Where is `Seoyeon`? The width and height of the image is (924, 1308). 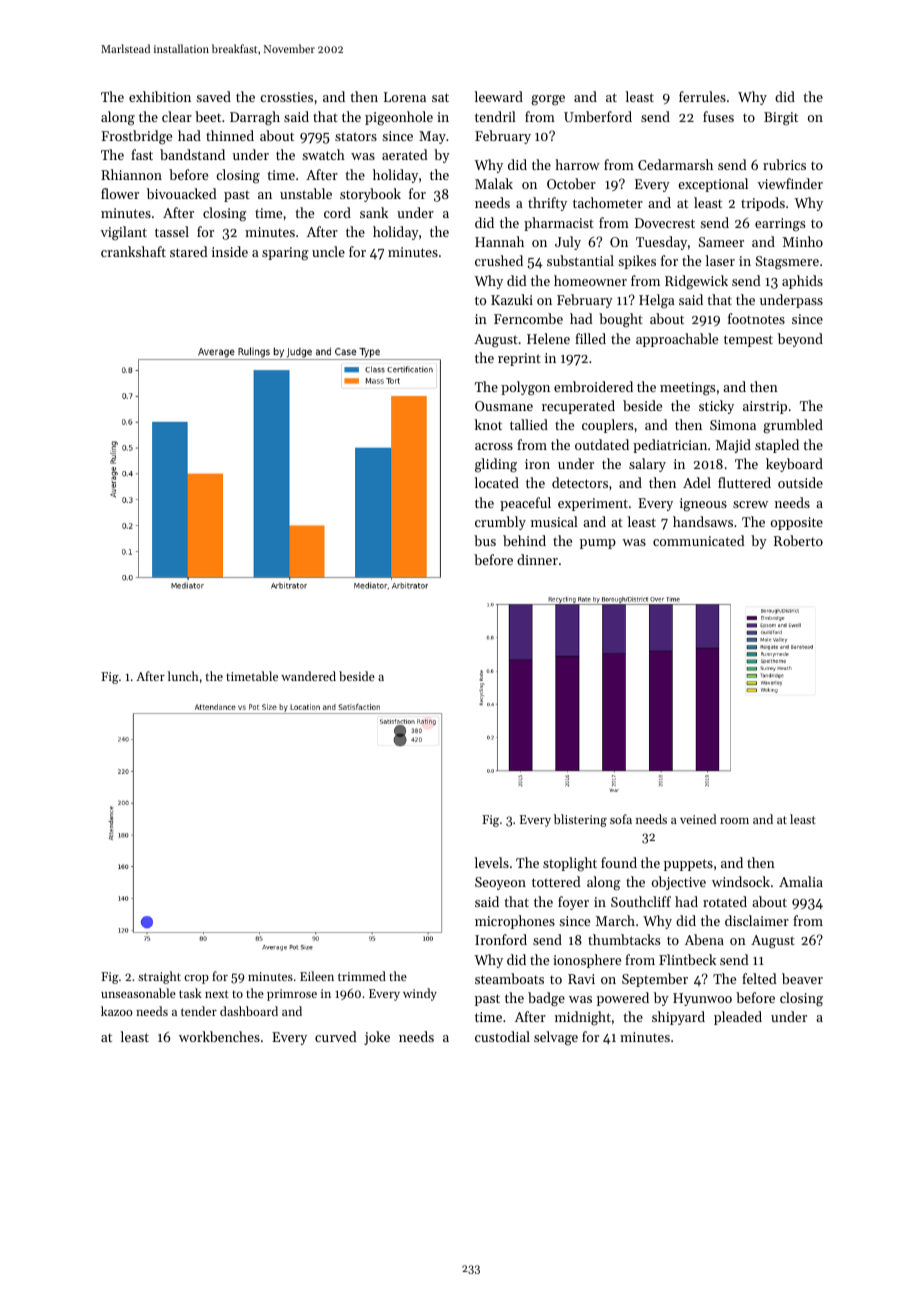 Seoyeon is located at coordinates (500, 883).
